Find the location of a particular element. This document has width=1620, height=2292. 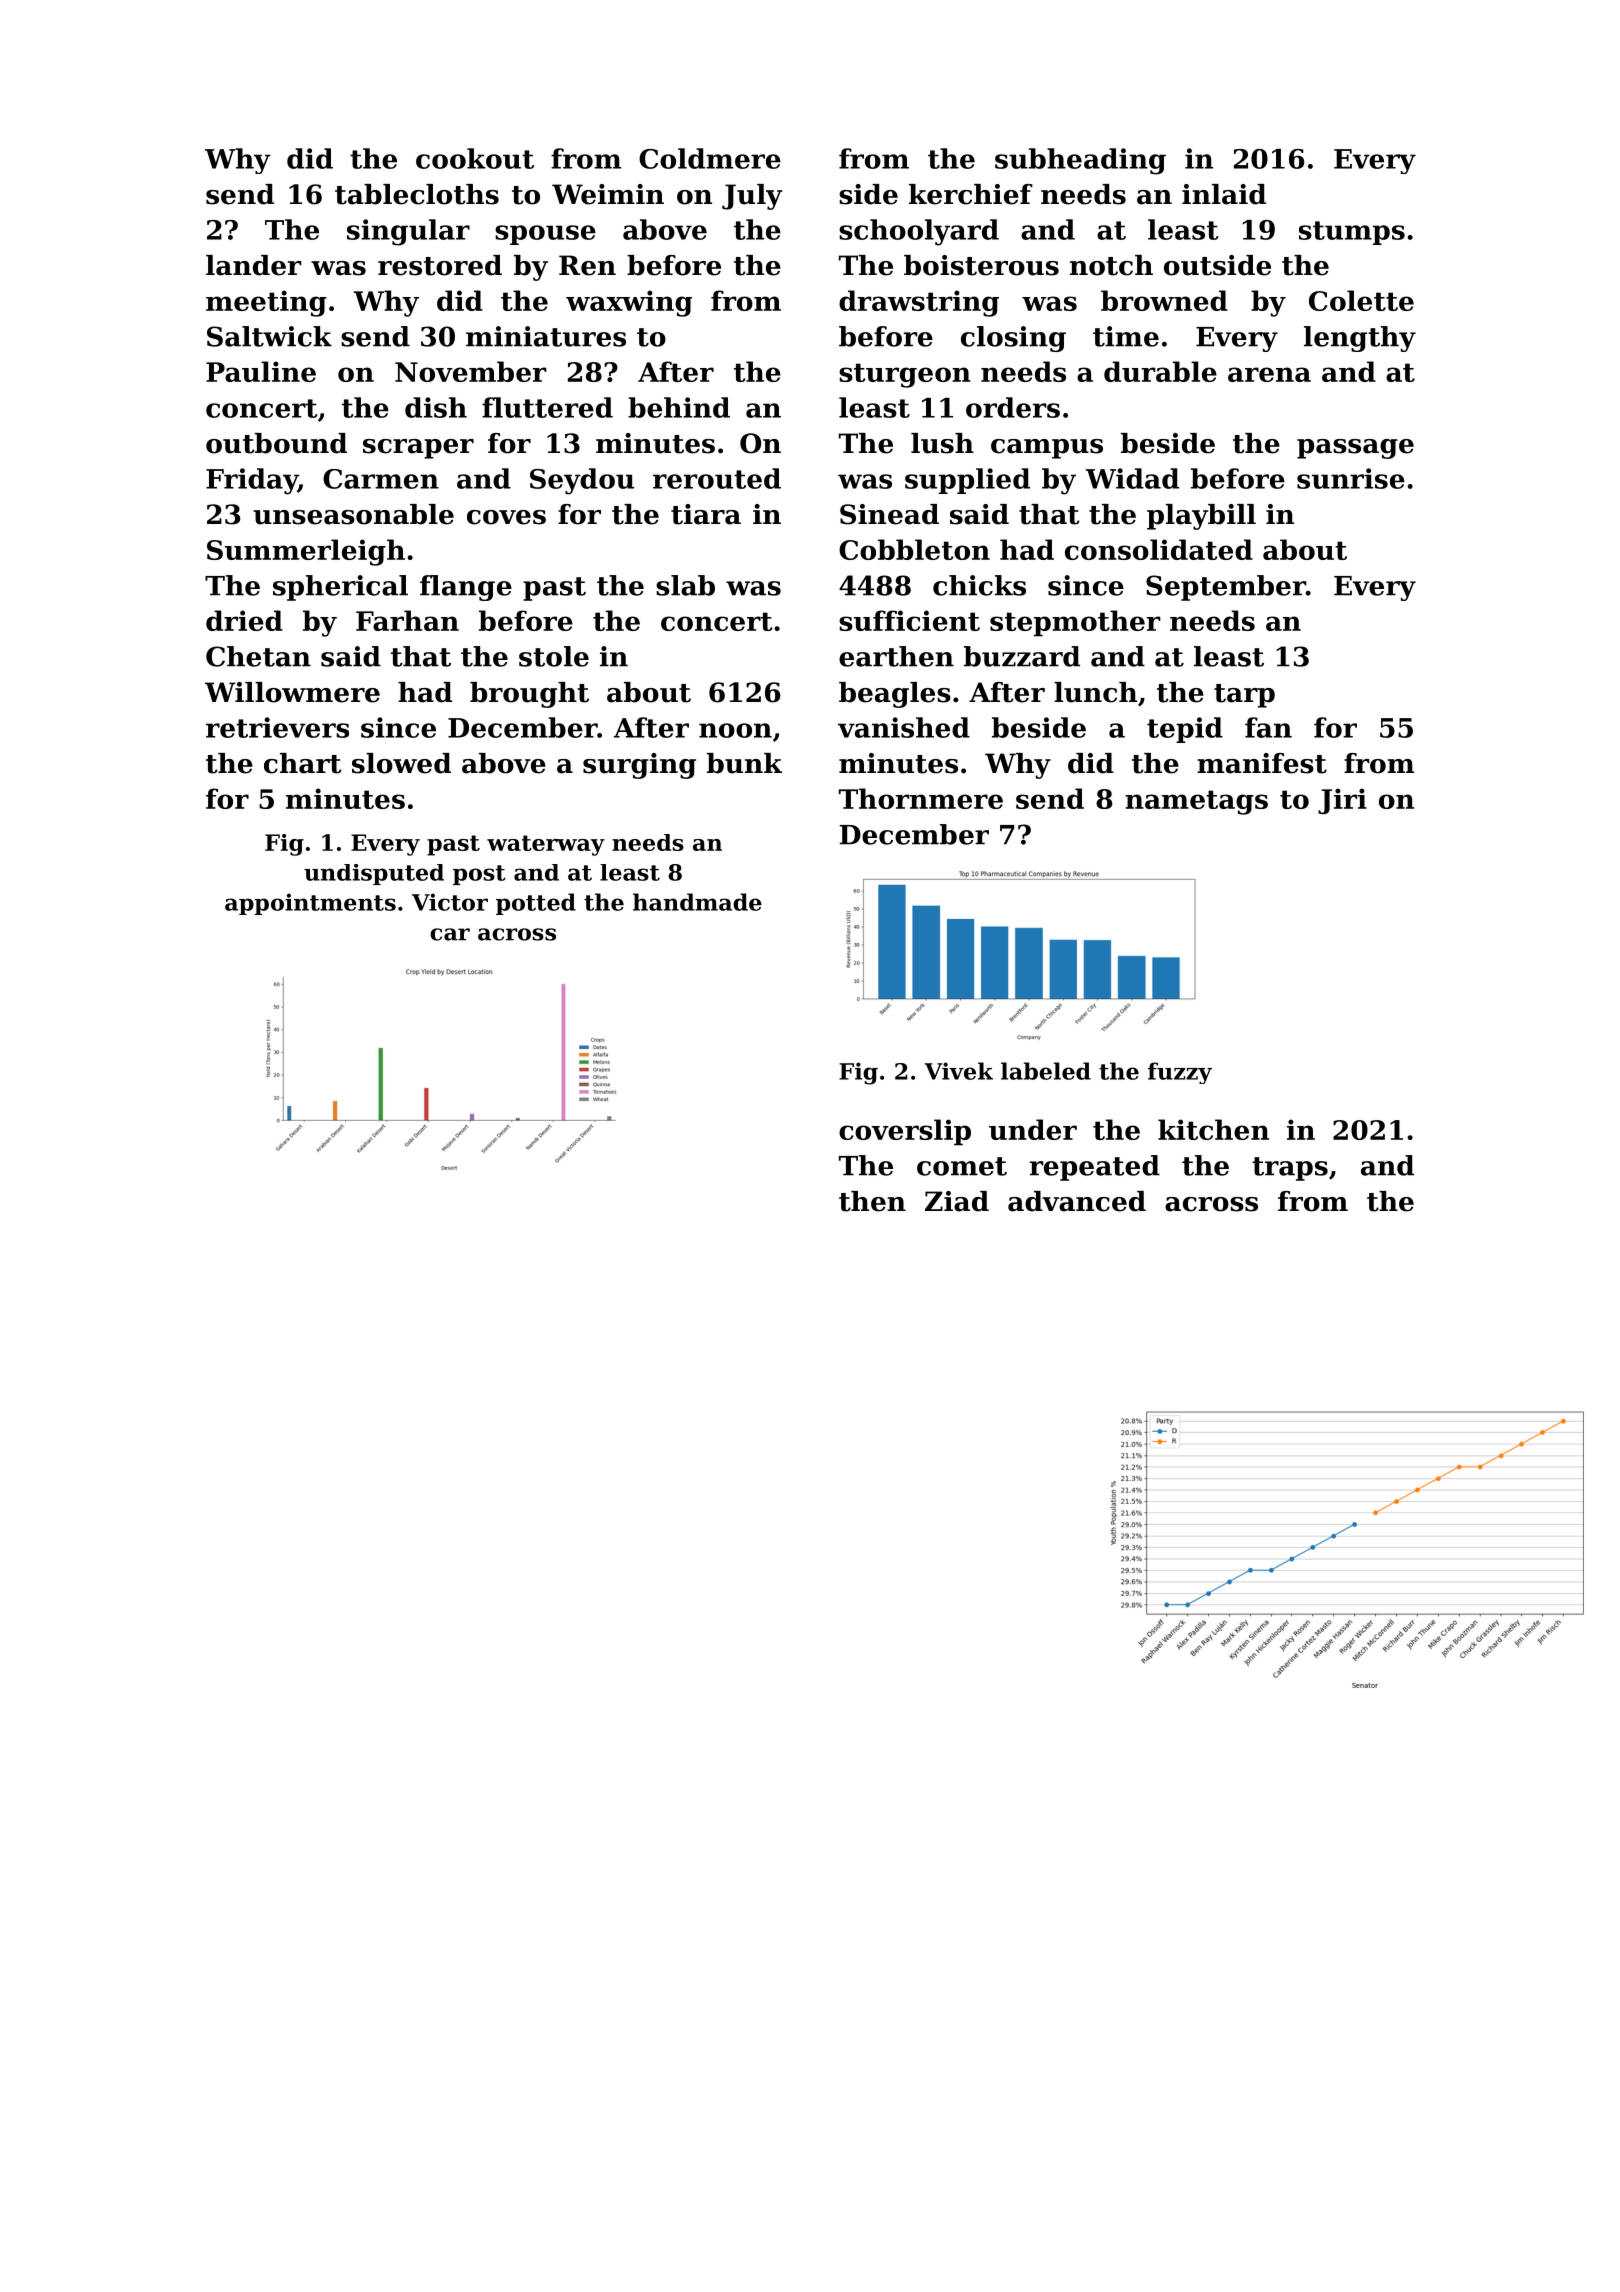

Coldmere is located at coordinates (710, 158).
